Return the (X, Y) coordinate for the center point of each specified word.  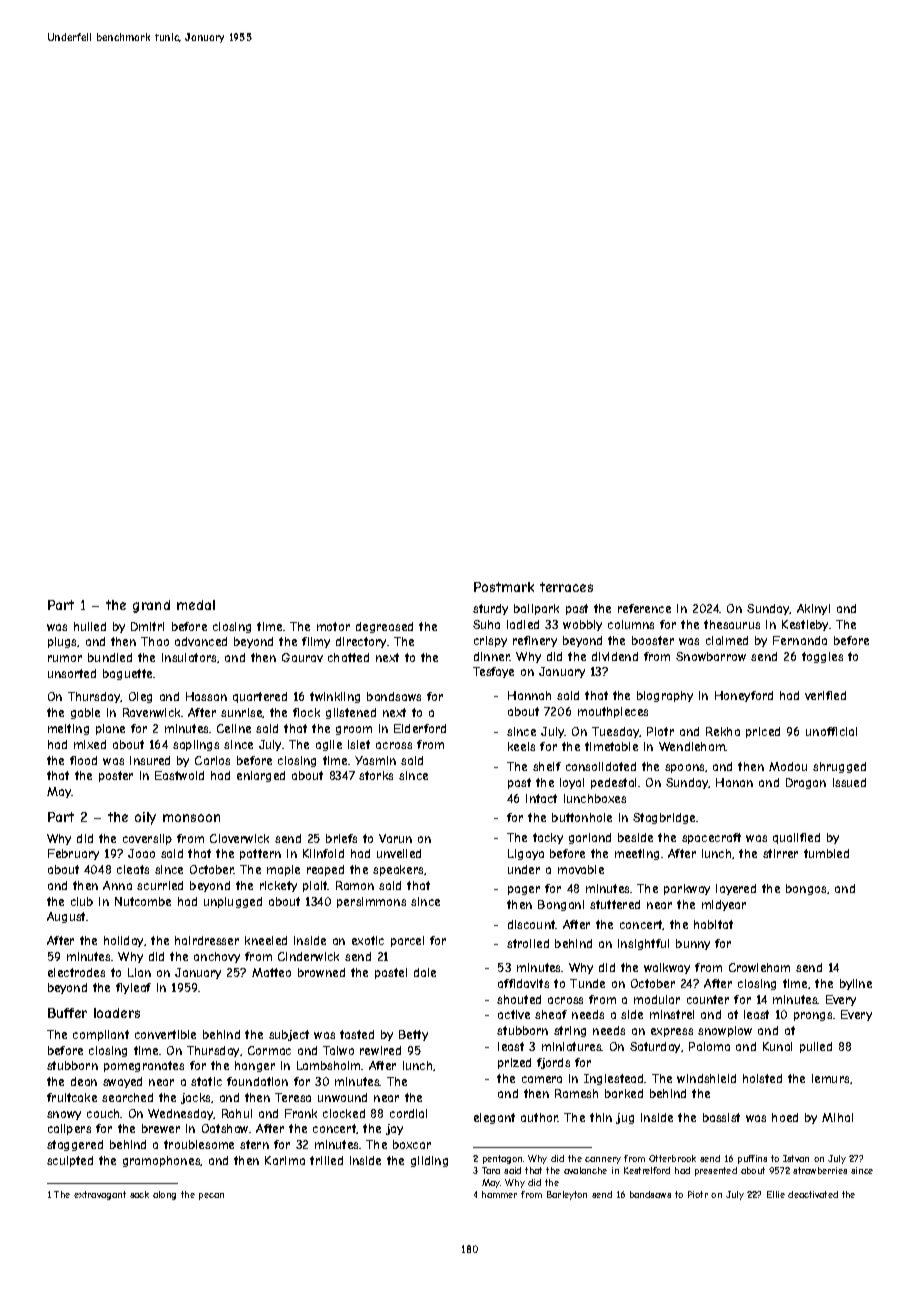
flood (83, 760)
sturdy (490, 609)
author (539, 1117)
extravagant (100, 1195)
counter (708, 999)
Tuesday (616, 732)
